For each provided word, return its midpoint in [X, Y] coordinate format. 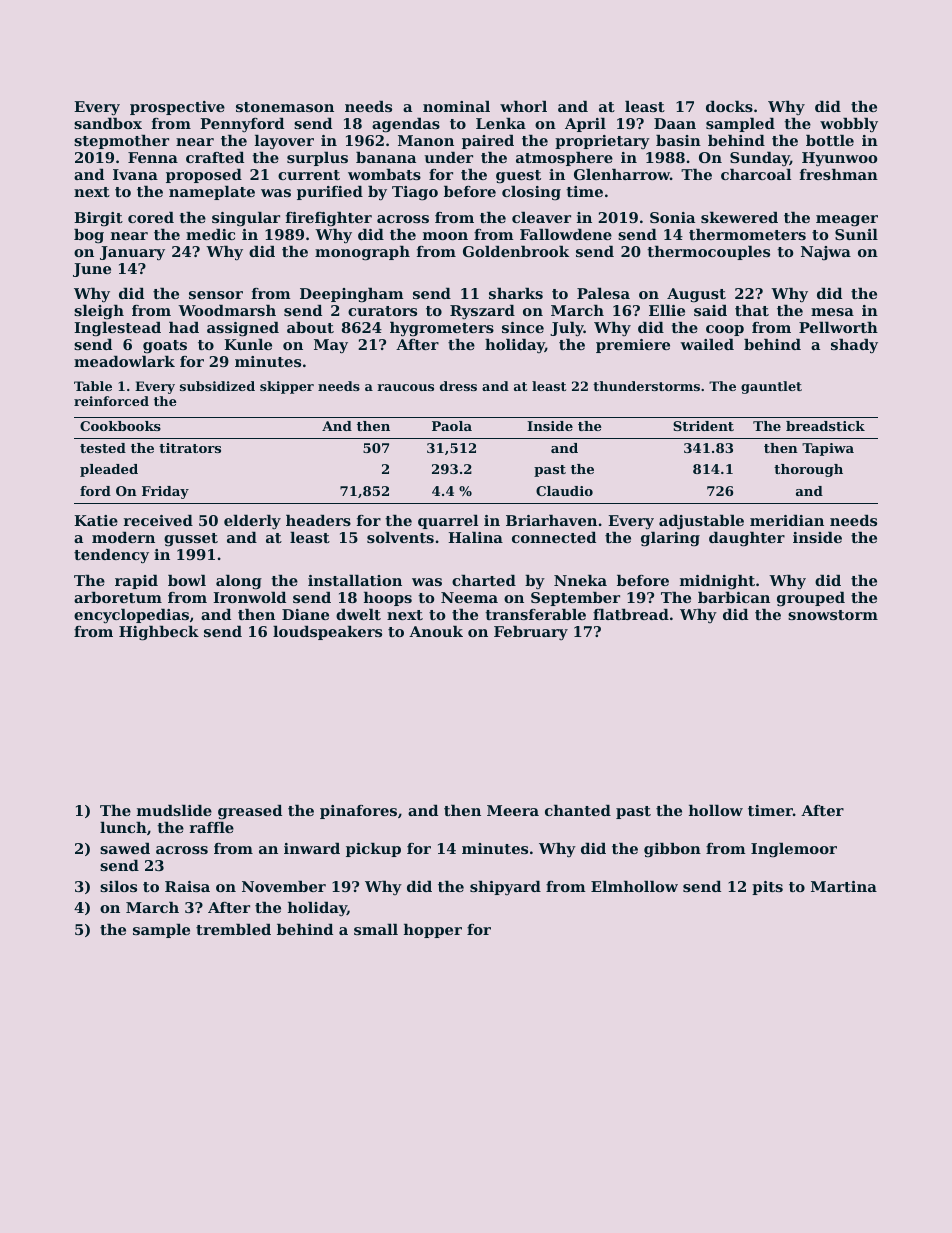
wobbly [849, 125]
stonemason [285, 107]
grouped [811, 599]
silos [118, 886]
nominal [456, 106]
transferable [535, 614]
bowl [187, 580]
